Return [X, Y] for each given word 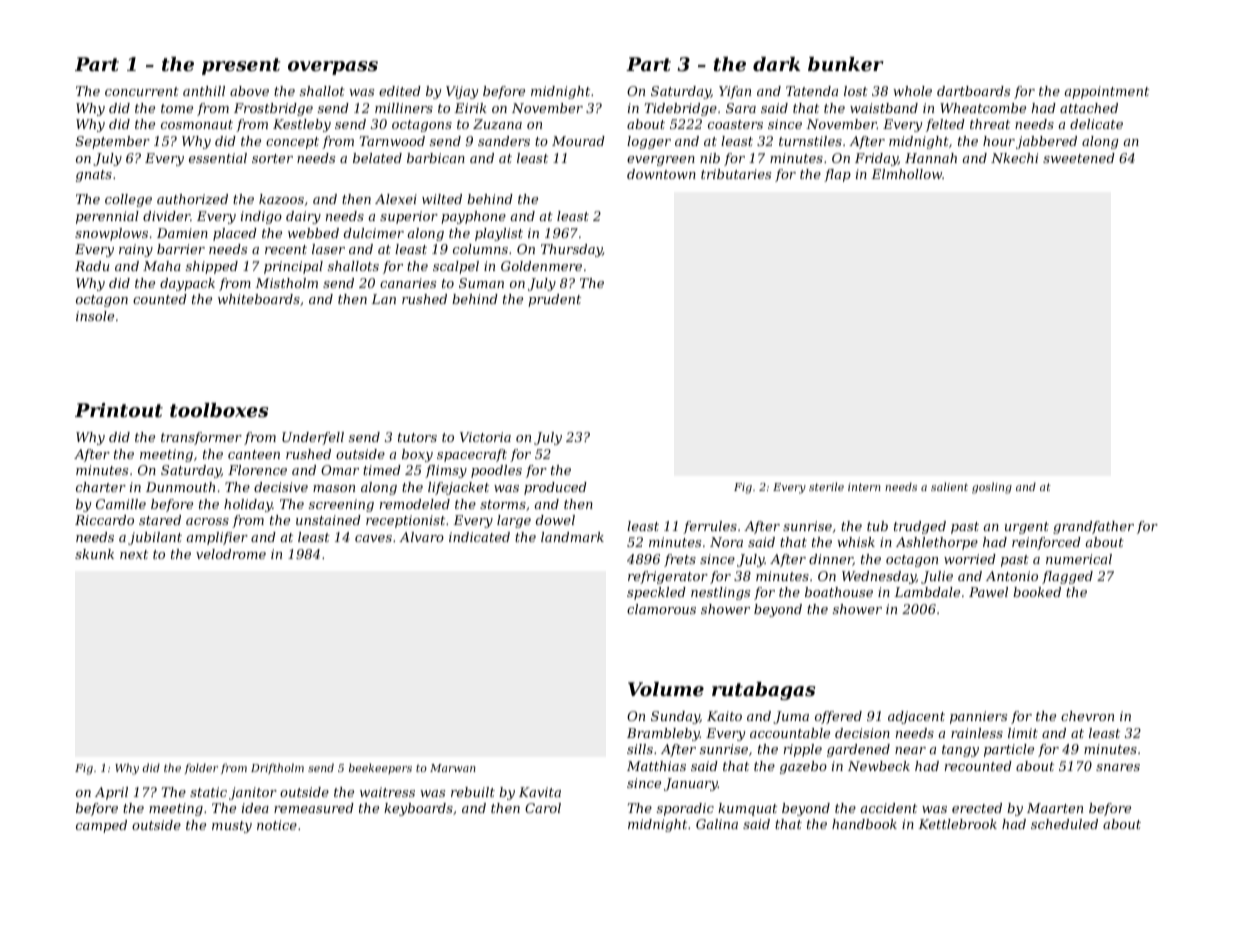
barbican [436, 158]
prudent [554, 300]
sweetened [1079, 158]
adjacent [916, 717]
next [134, 554]
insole [95, 316]
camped [101, 826]
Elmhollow [906, 174]
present [241, 66]
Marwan [453, 768]
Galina [717, 824]
